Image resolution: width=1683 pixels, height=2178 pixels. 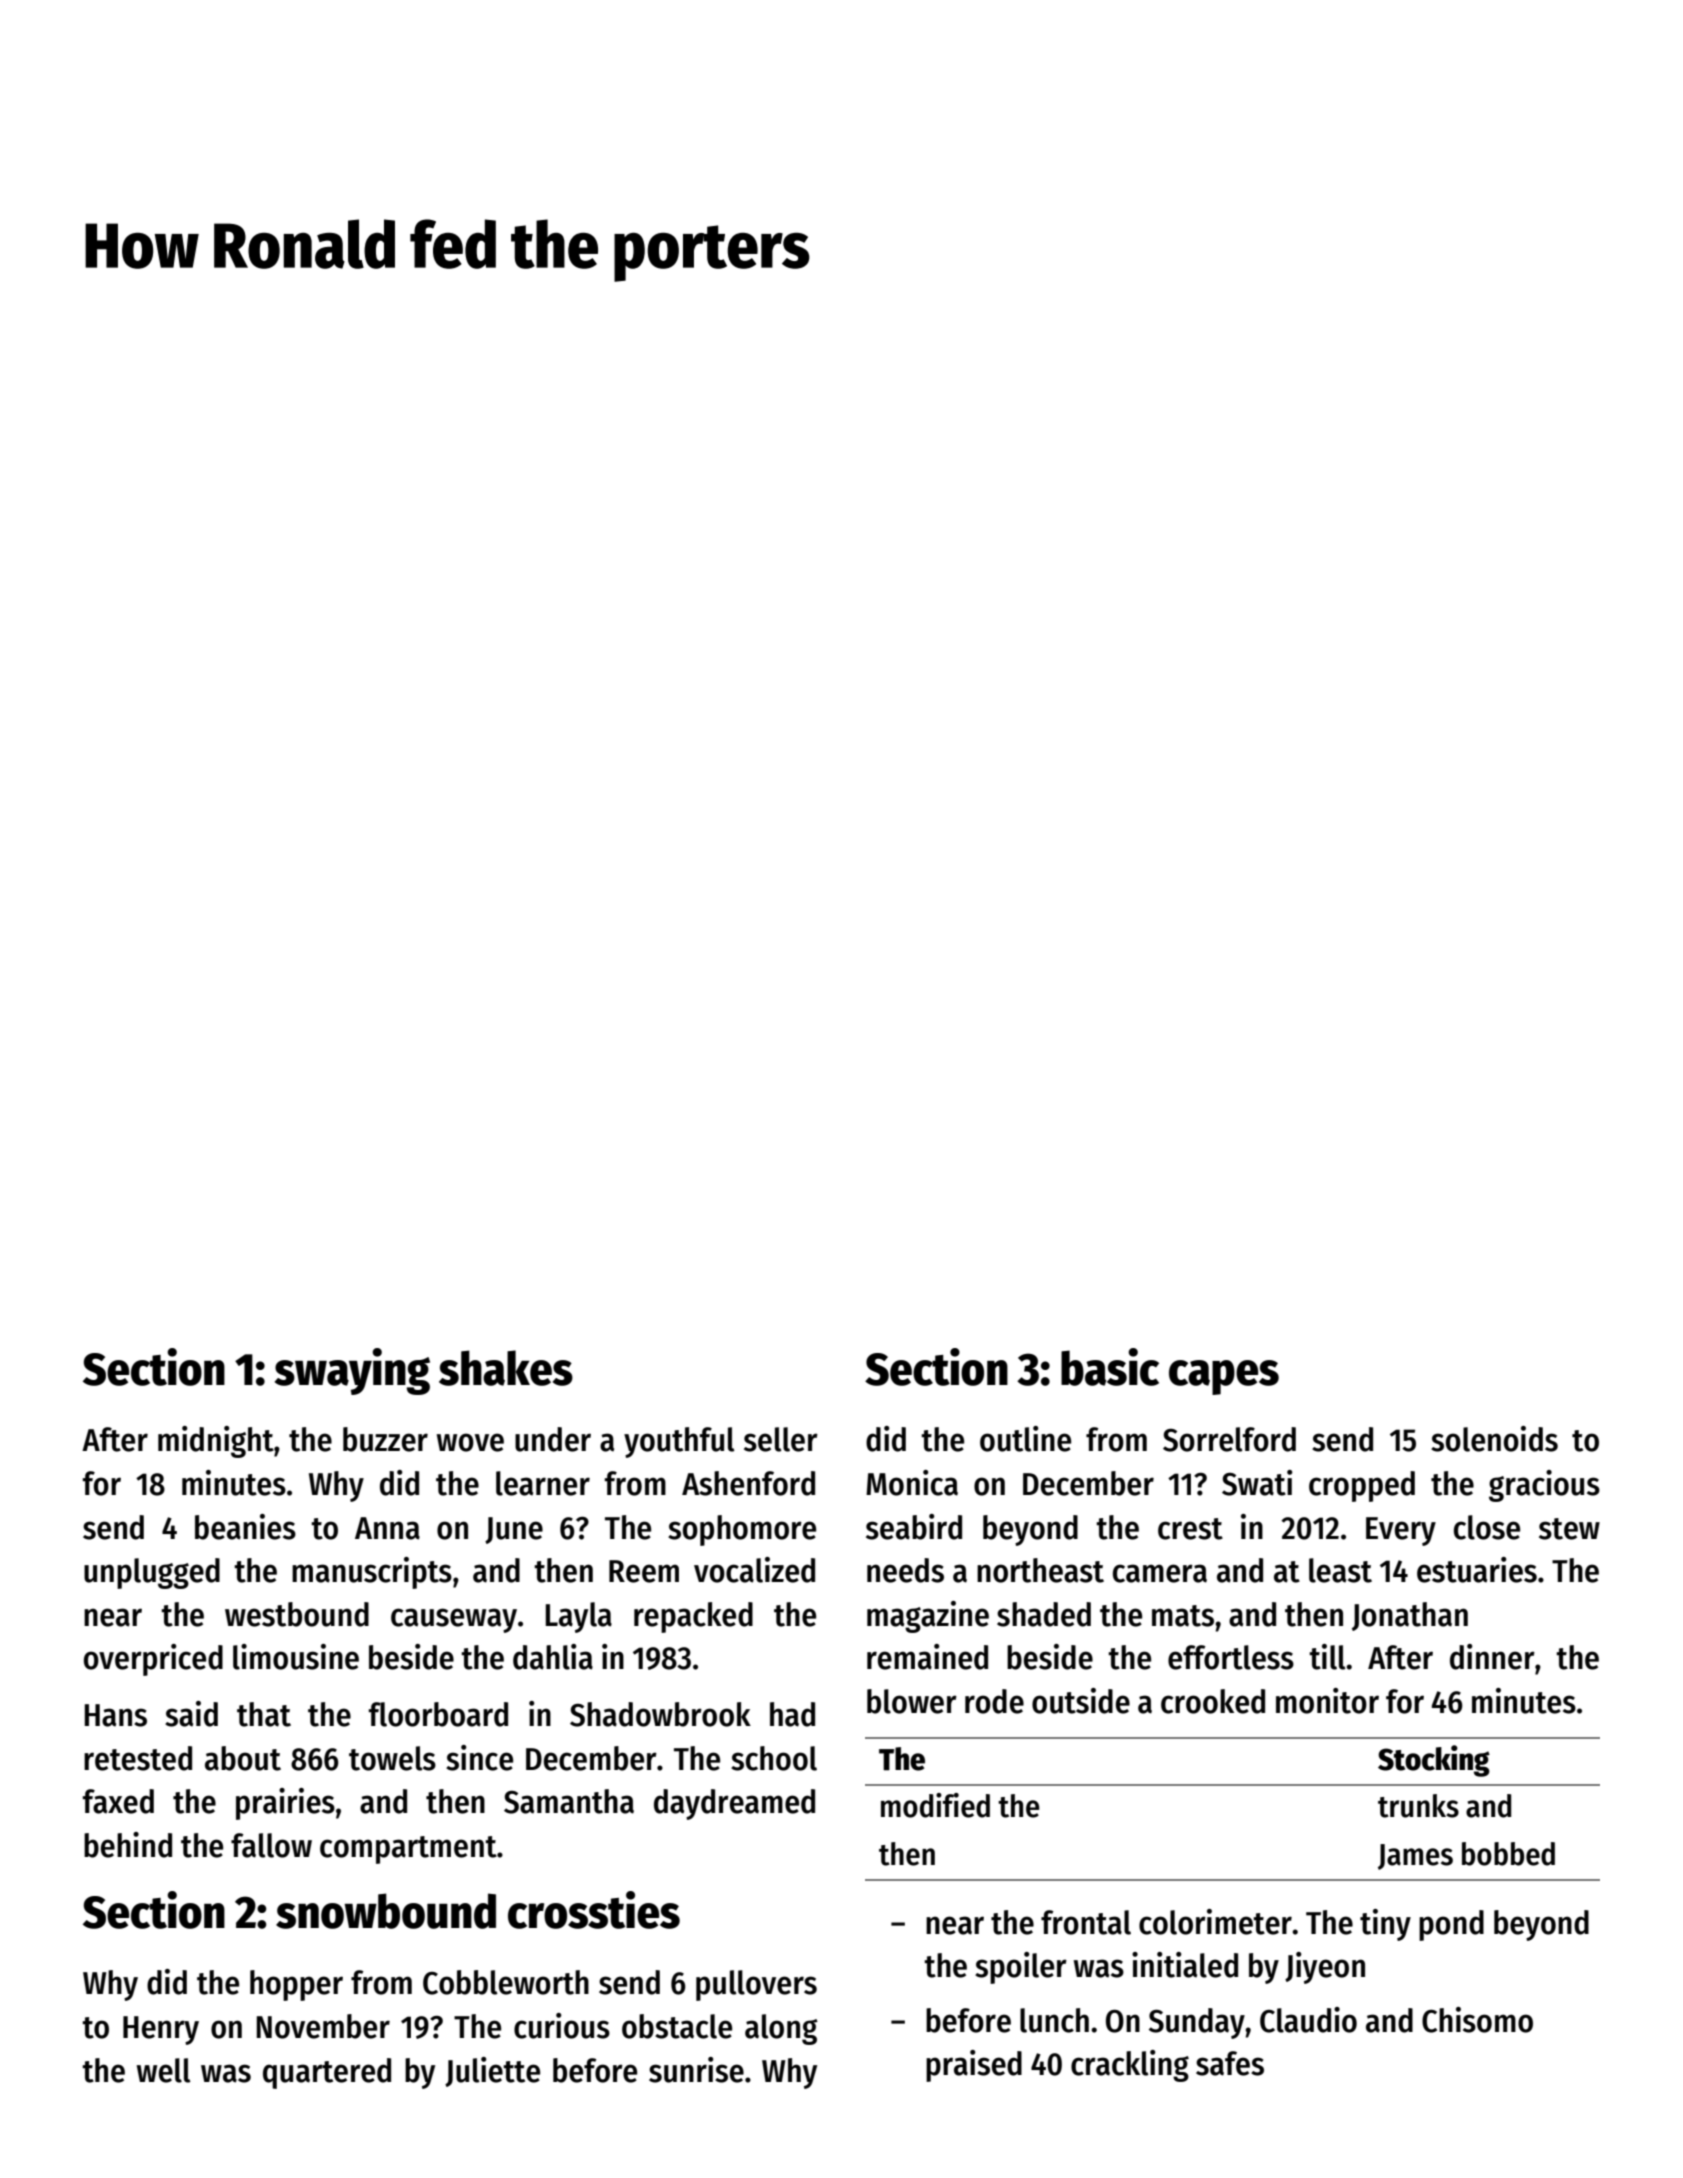 I want to click on blower, so click(x=912, y=1701).
